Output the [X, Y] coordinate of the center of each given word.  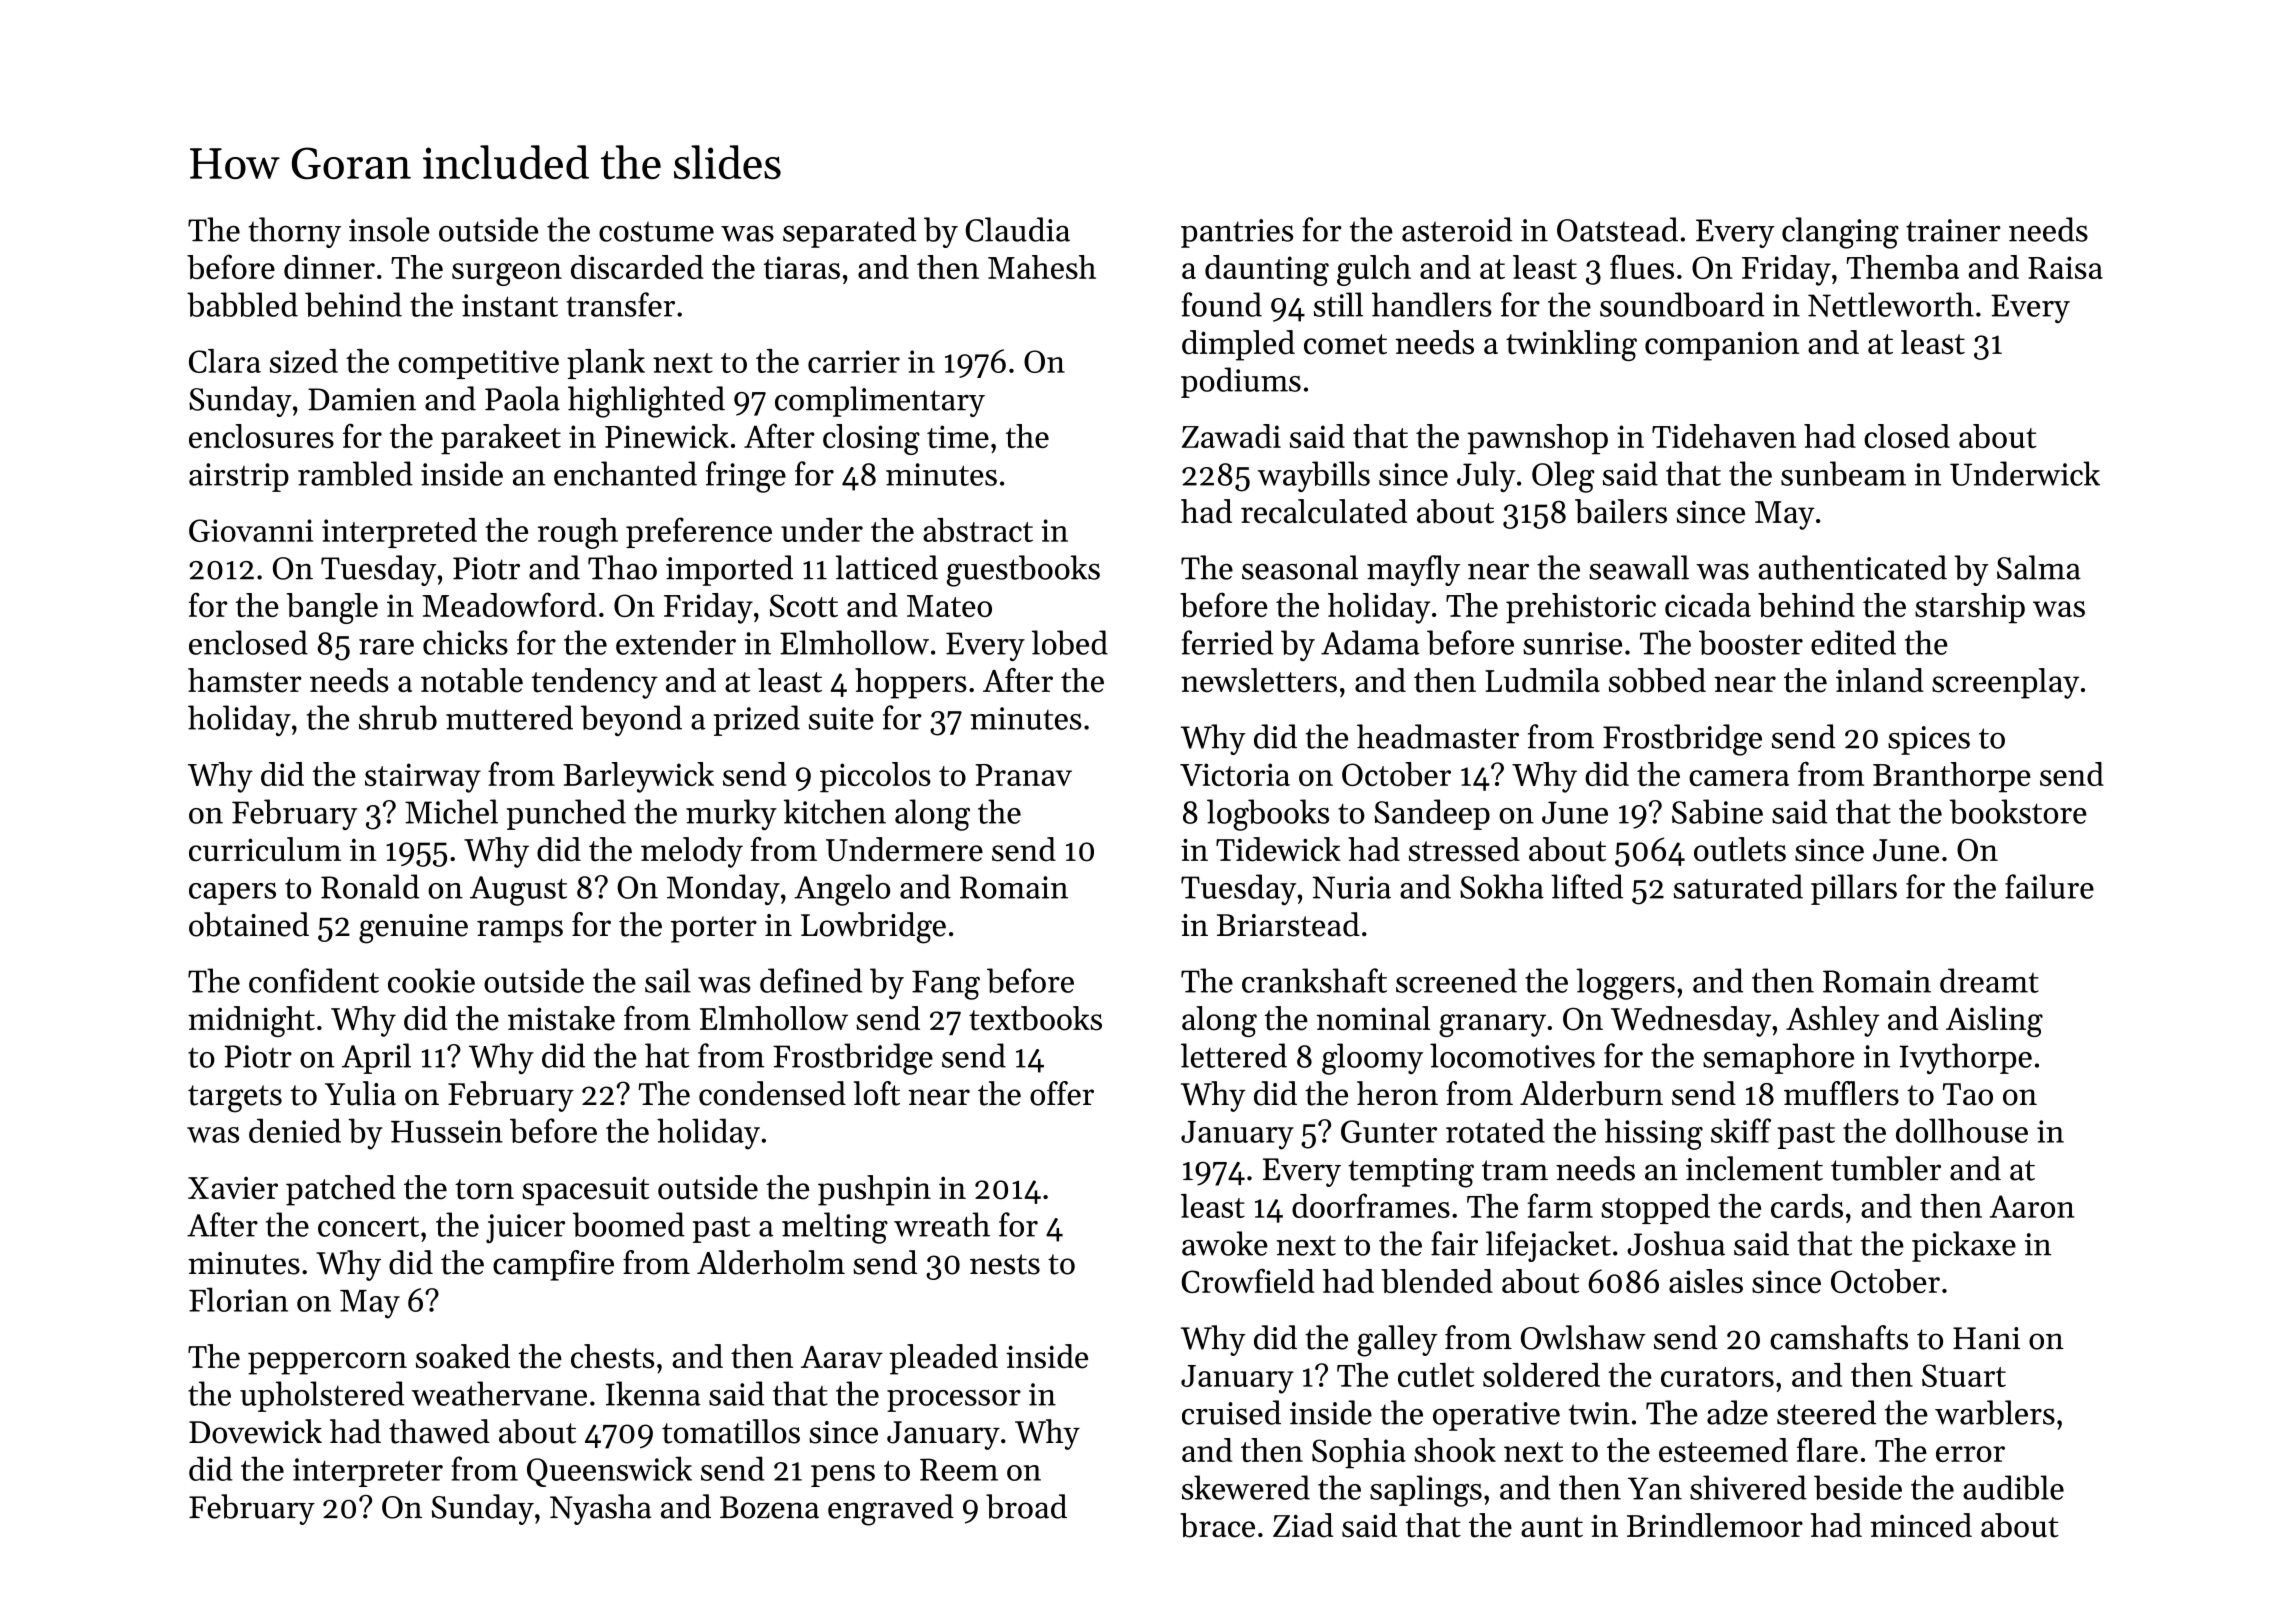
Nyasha [600, 1509]
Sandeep [1432, 814]
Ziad [1303, 1525]
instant [510, 305]
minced [1921, 1525]
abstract [978, 530]
